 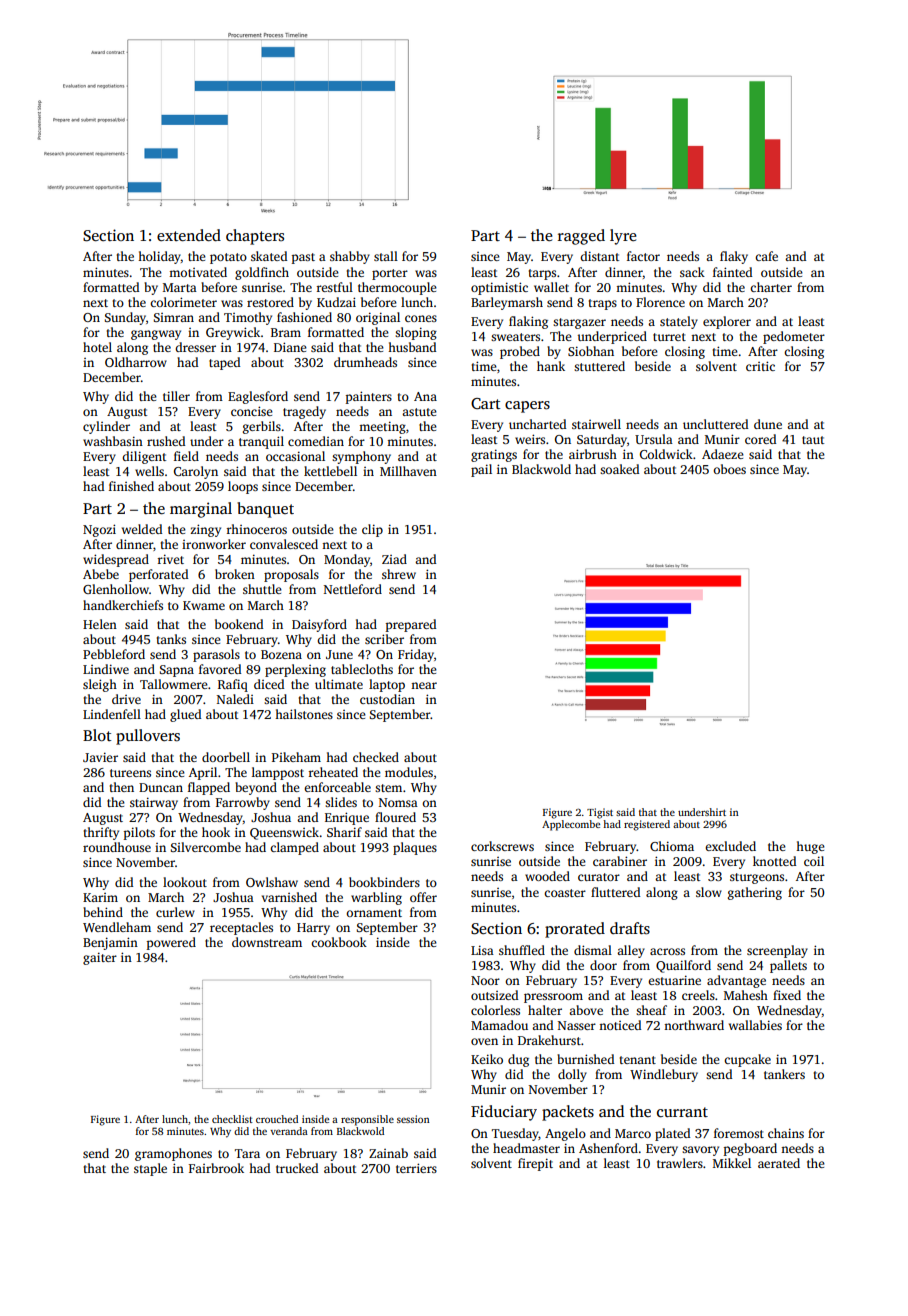 I want to click on Fairbrook, so click(x=216, y=1168).
